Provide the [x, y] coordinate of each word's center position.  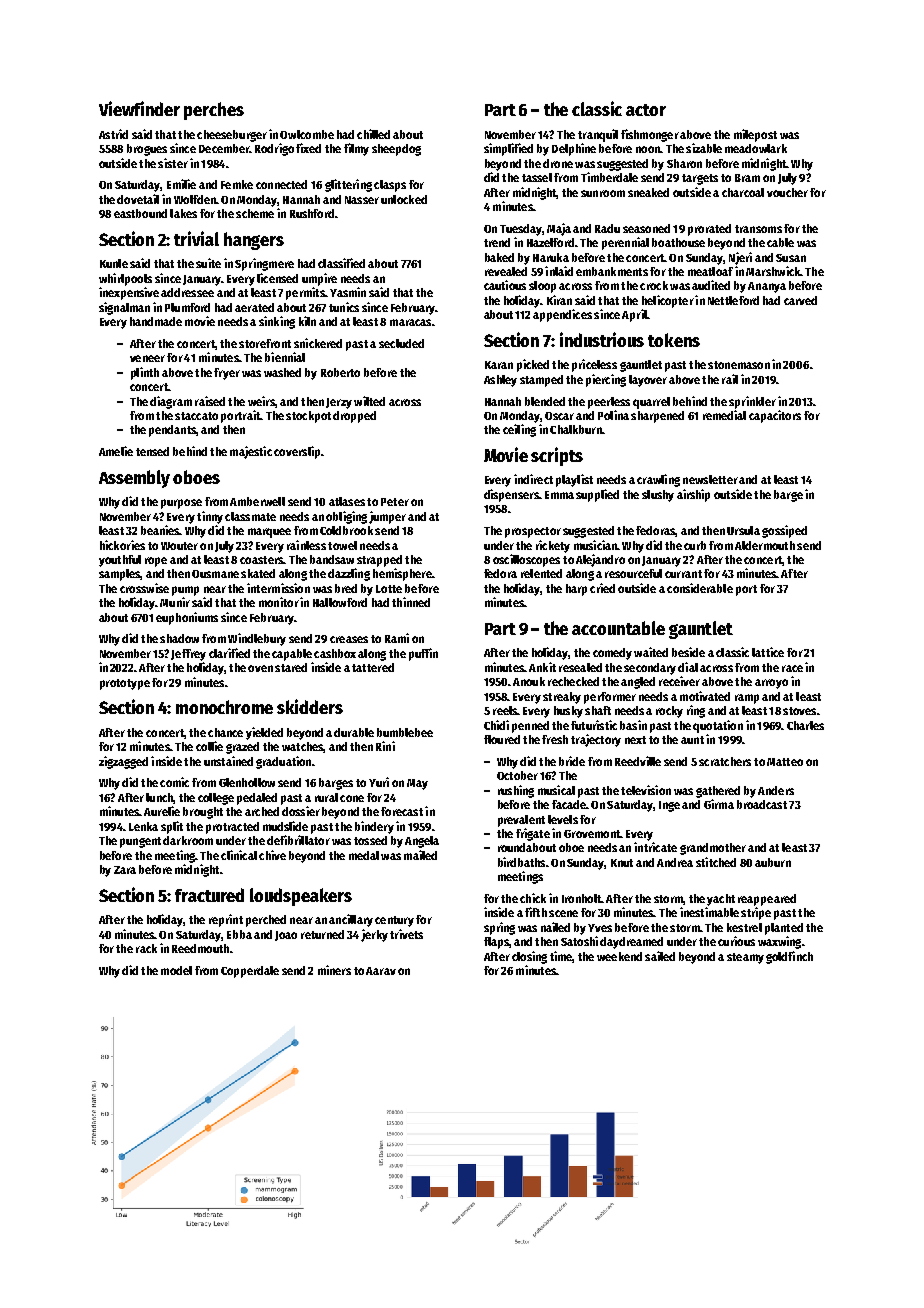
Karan [499, 365]
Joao [286, 936]
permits [305, 293]
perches [214, 111]
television [646, 790]
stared [291, 667]
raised [210, 401]
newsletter [710, 479]
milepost [755, 135]
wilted [369, 401]
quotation [718, 726]
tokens [674, 340]
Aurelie [162, 811]
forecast [402, 811]
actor [646, 110]
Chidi [496, 725]
